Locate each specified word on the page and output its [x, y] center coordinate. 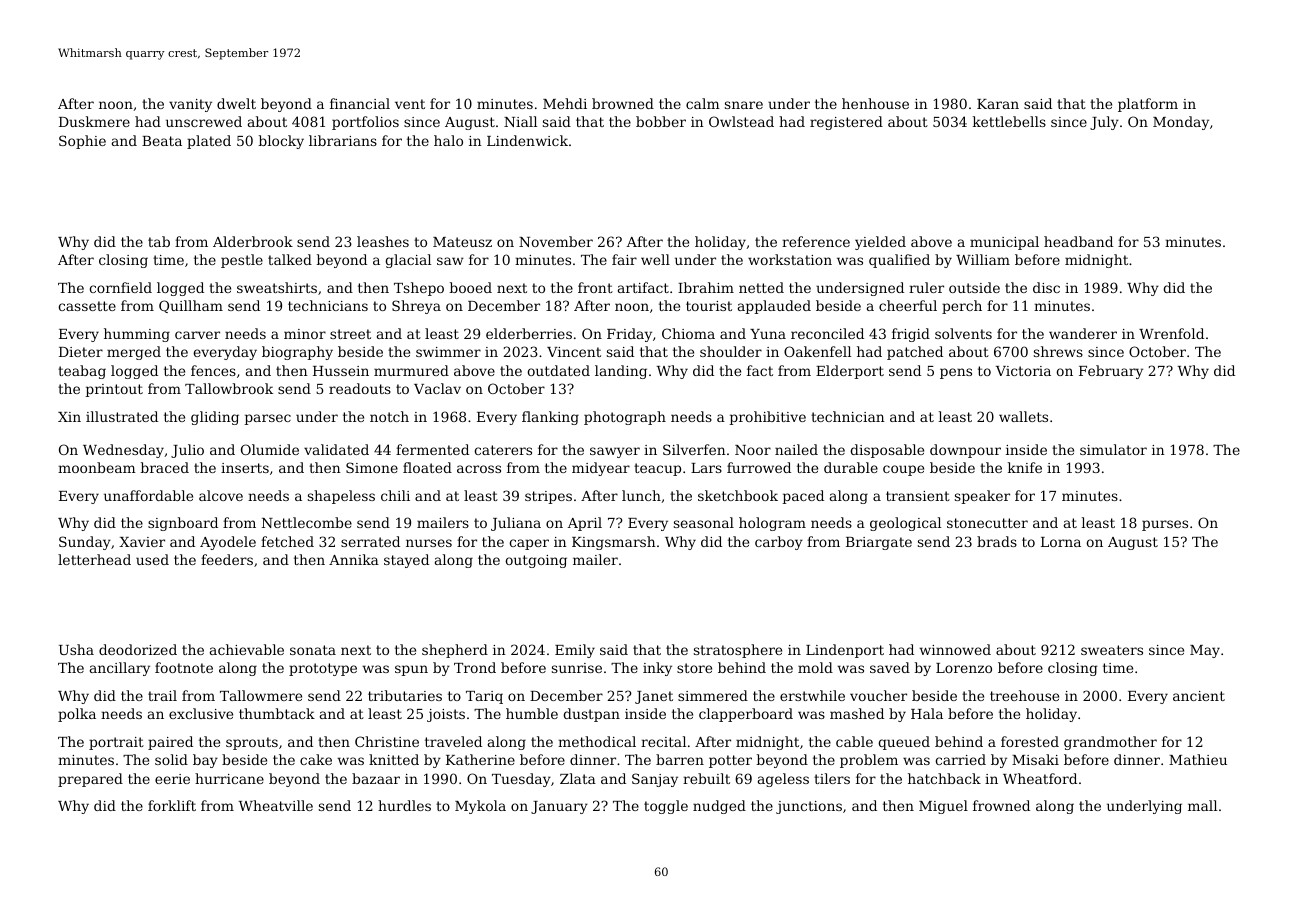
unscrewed [204, 121]
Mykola [480, 807]
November [556, 241]
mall [1202, 805]
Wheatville [276, 805]
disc [1046, 287]
